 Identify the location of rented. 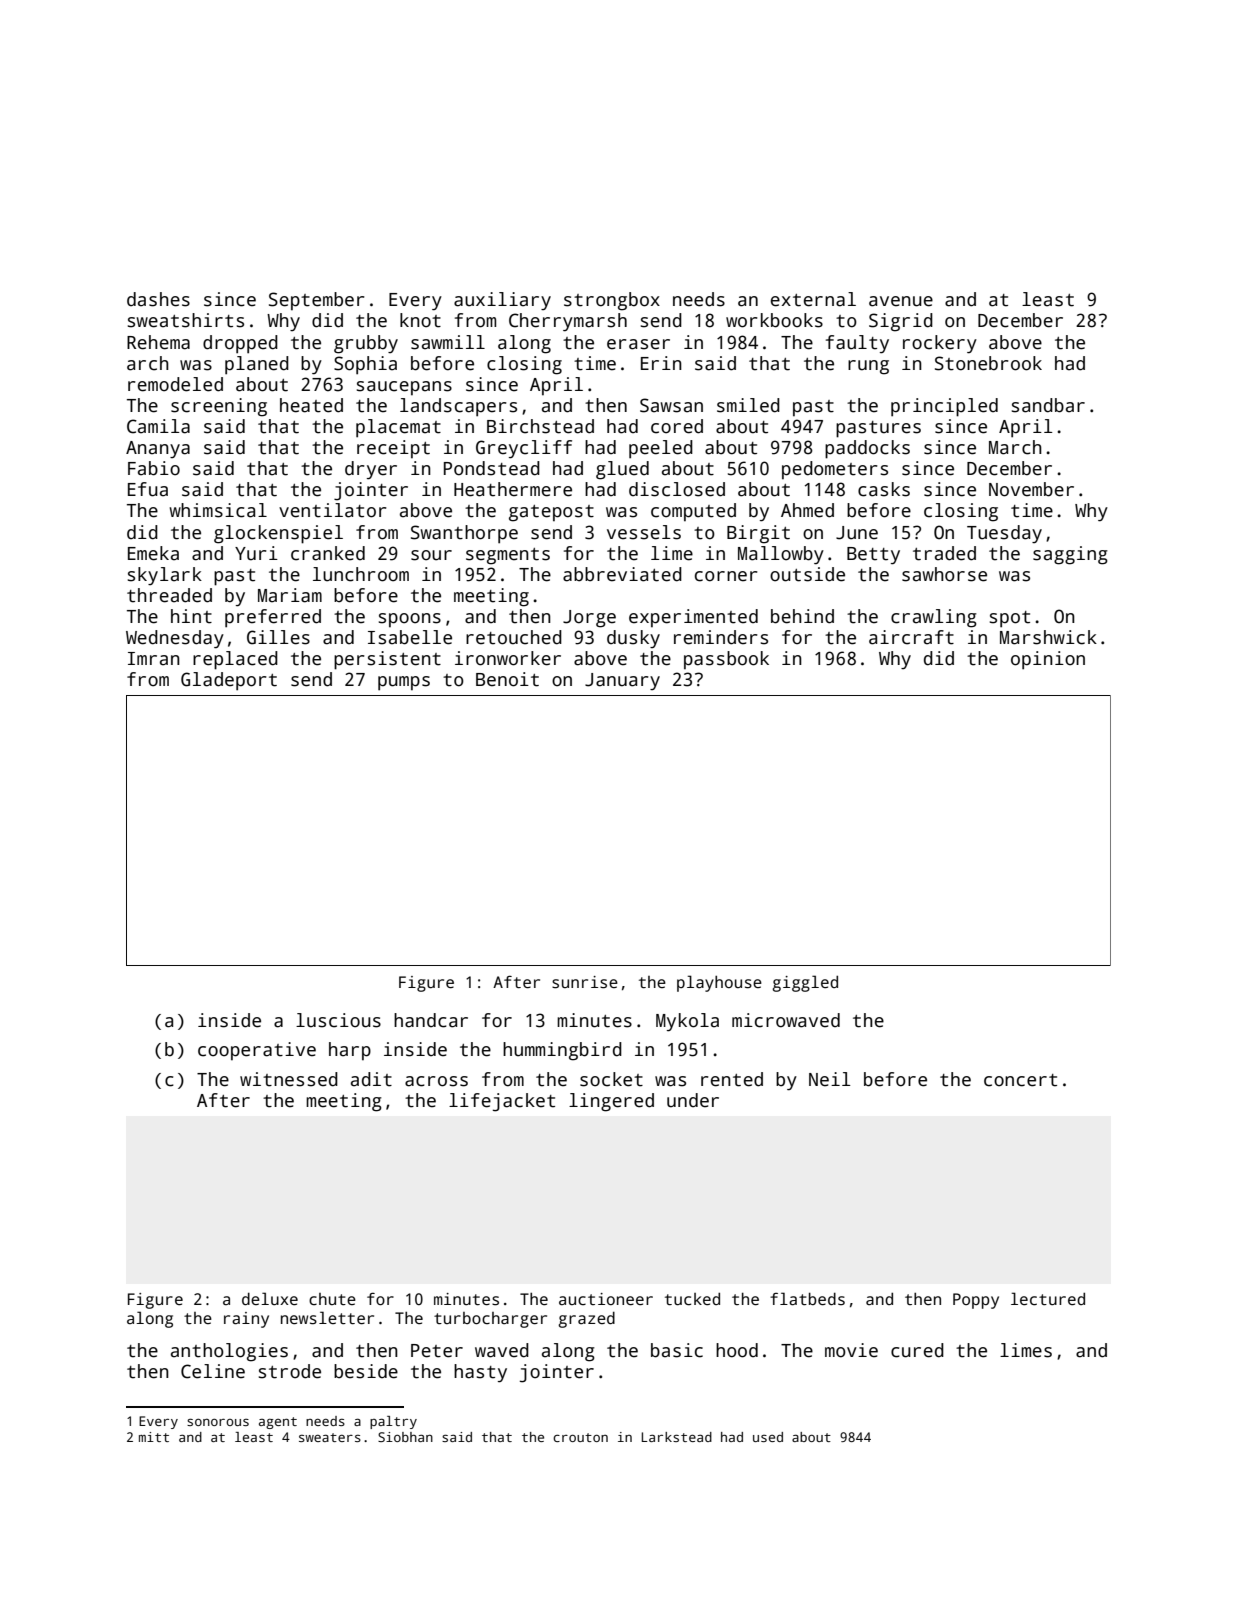
(732, 1079).
